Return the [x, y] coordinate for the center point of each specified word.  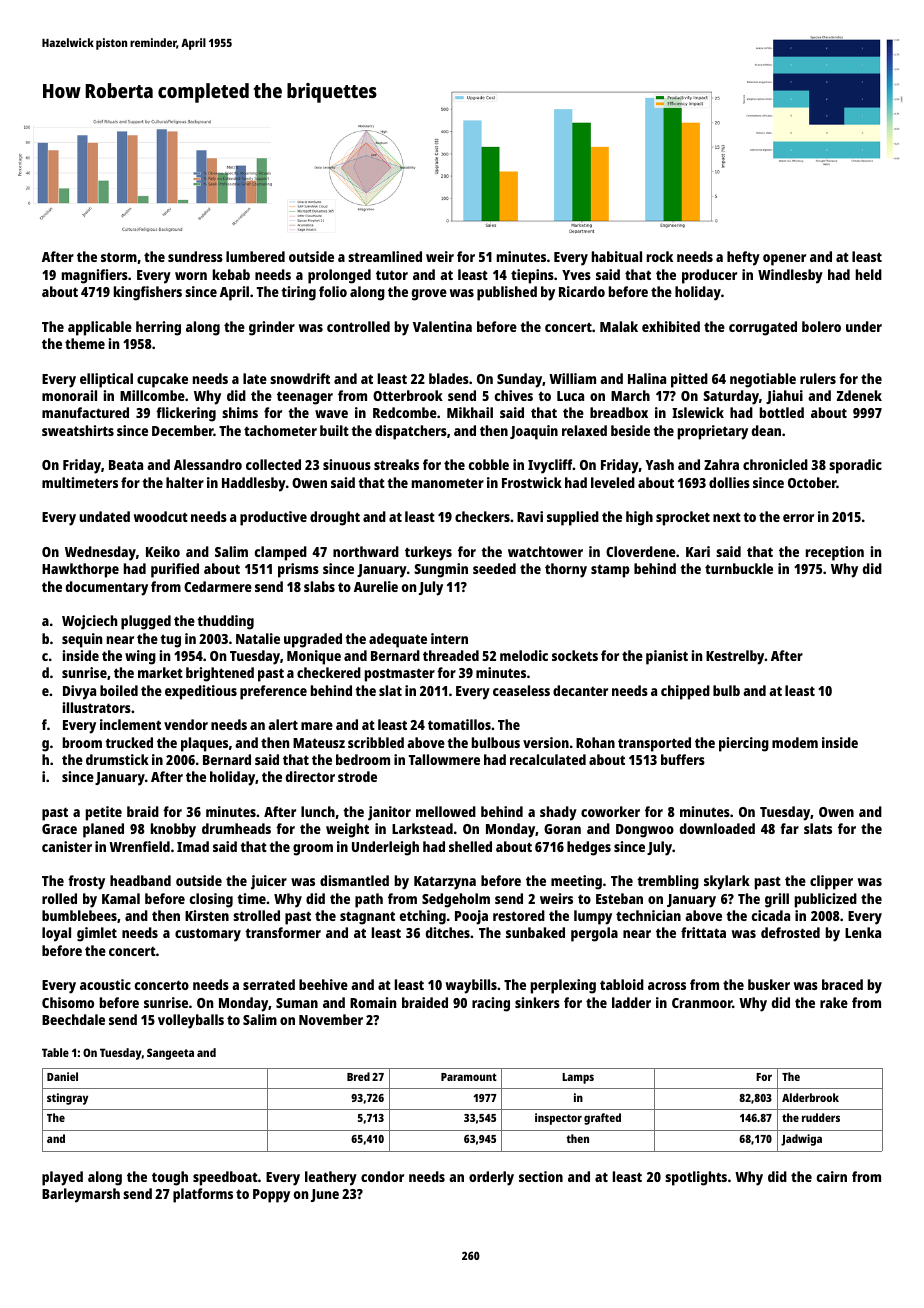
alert [283, 724]
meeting [576, 882]
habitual [617, 256]
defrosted [790, 932]
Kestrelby [735, 657]
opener [784, 260]
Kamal [121, 898]
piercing [744, 744]
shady [558, 813]
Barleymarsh [81, 1195]
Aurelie [376, 586]
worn [191, 276]
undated [104, 516]
